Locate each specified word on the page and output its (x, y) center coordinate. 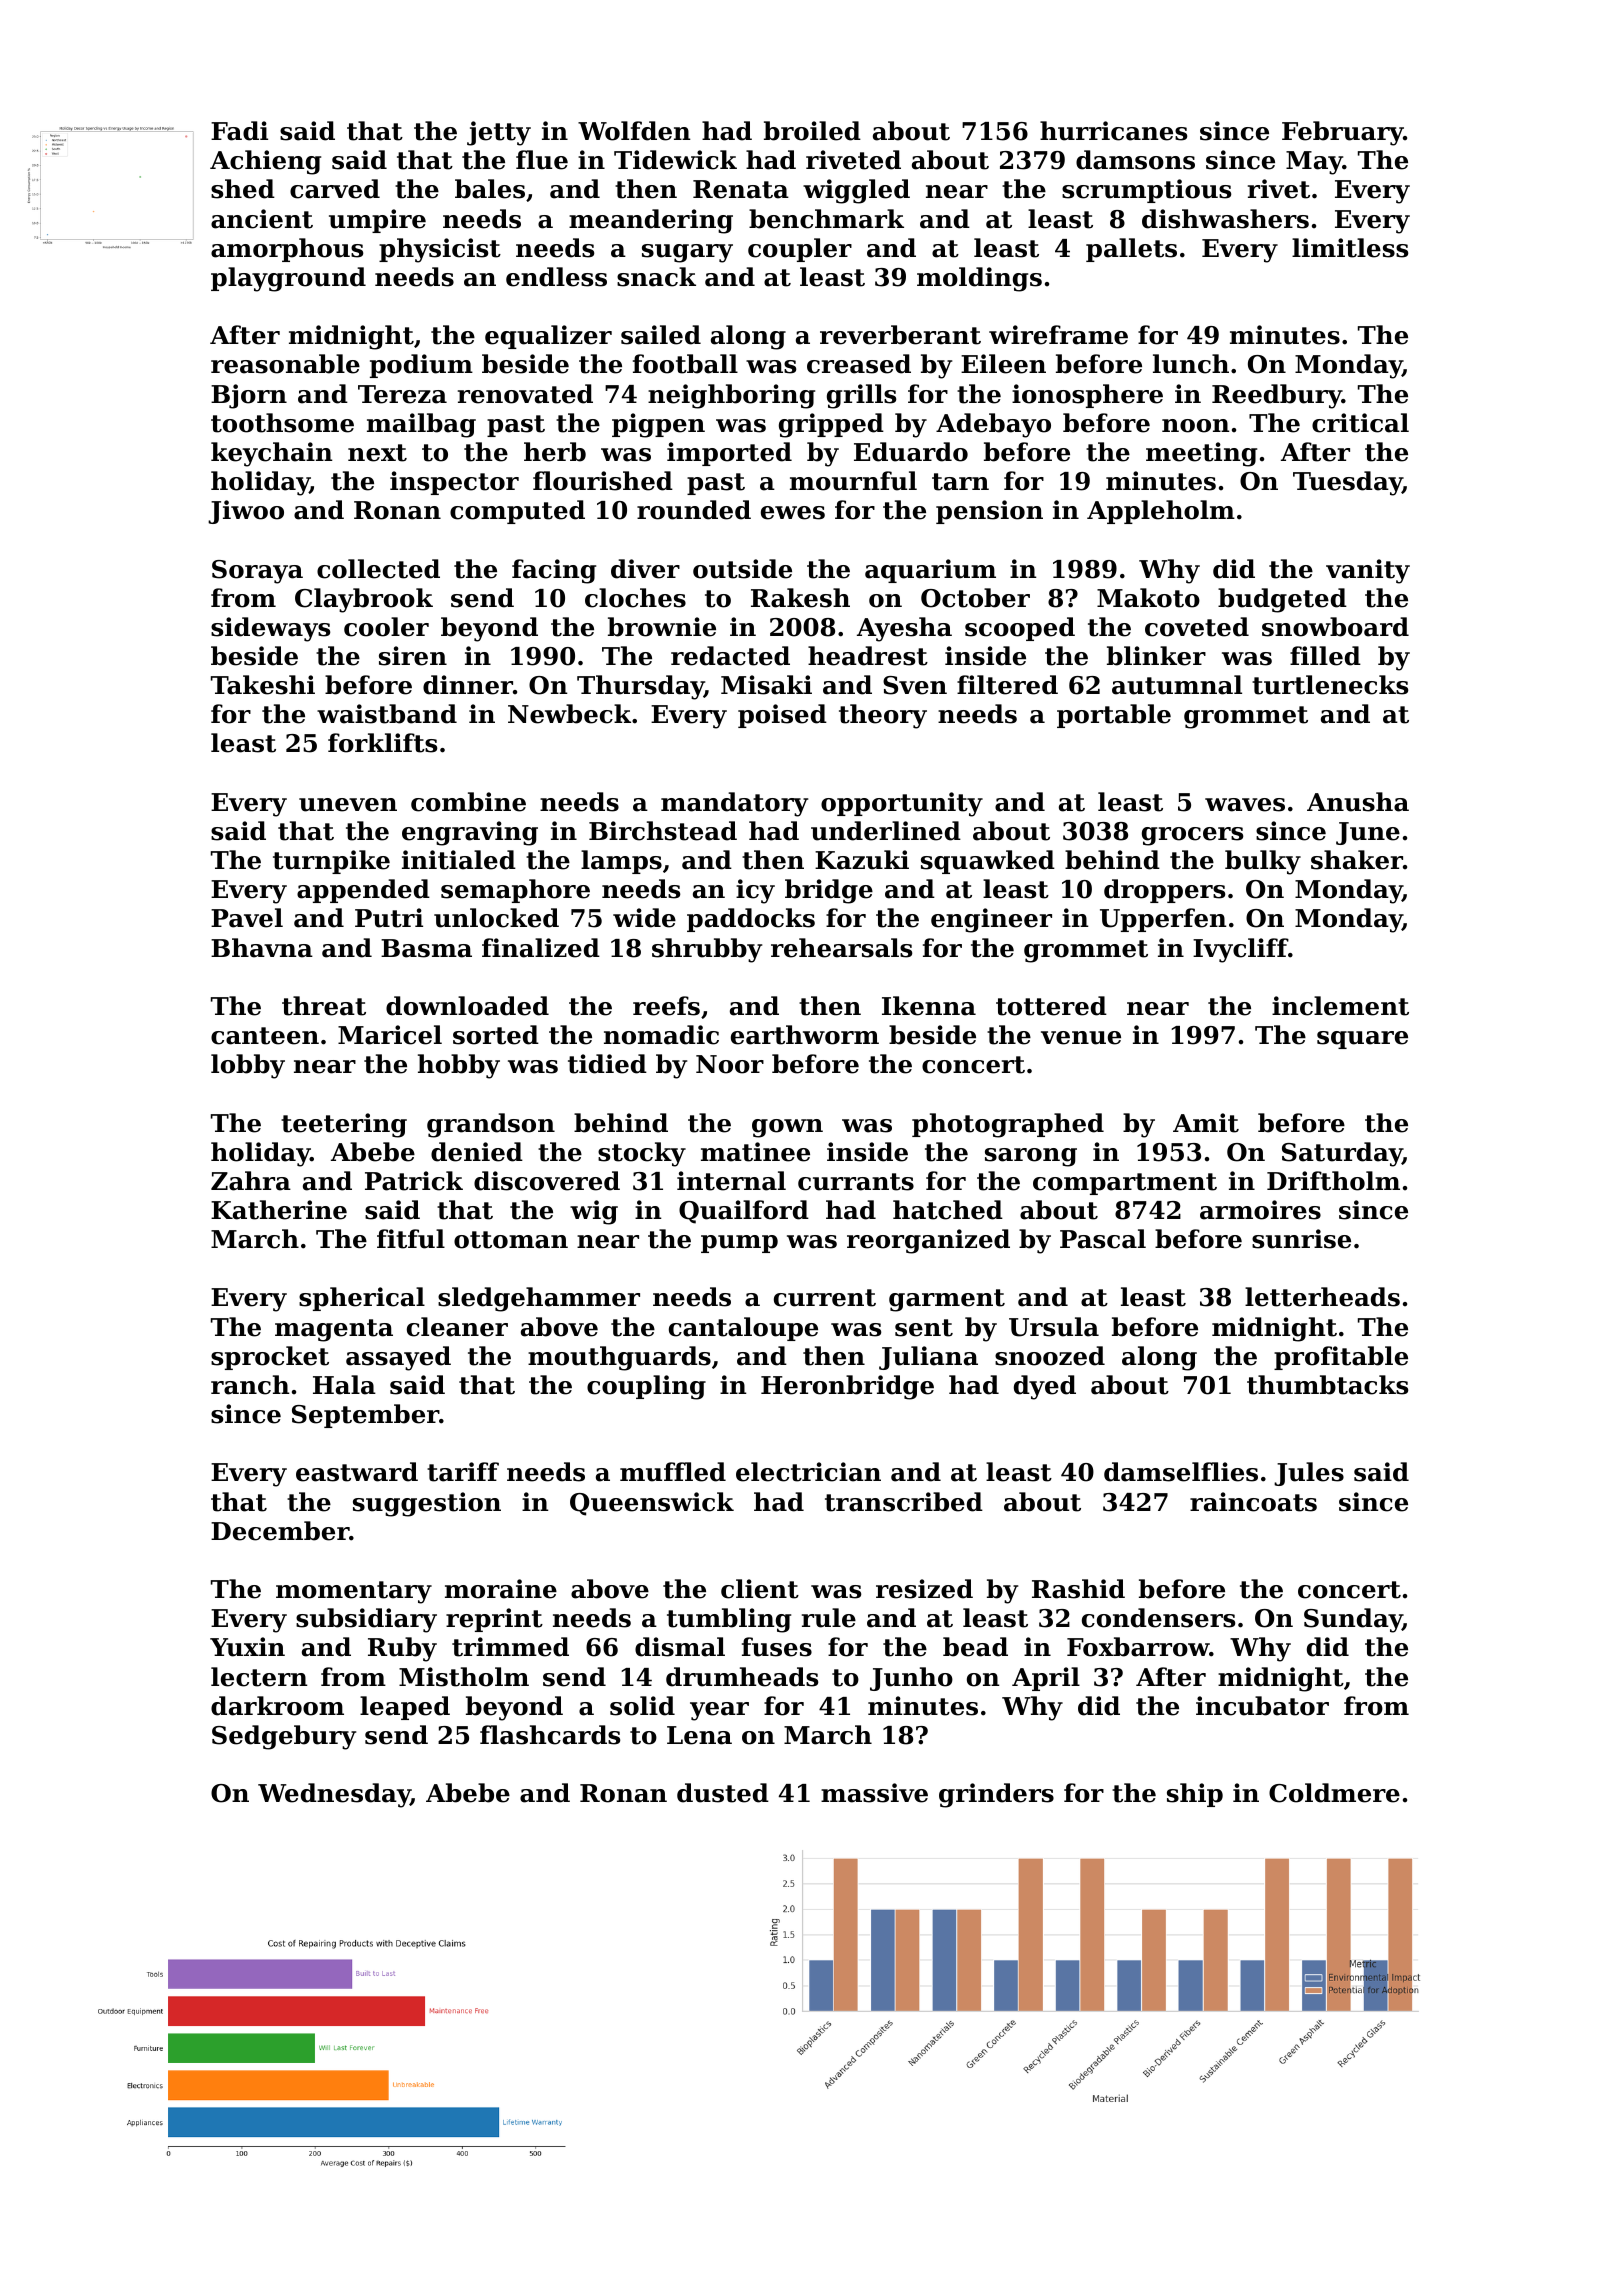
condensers (1158, 1618)
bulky (1263, 862)
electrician (808, 1472)
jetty (499, 133)
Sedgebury (284, 1737)
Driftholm (1333, 1181)
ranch (250, 1385)
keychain (272, 454)
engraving (470, 833)
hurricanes (1113, 131)
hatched (948, 1210)
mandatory (734, 804)
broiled (812, 131)
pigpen (658, 425)
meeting (1201, 454)
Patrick (414, 1181)
